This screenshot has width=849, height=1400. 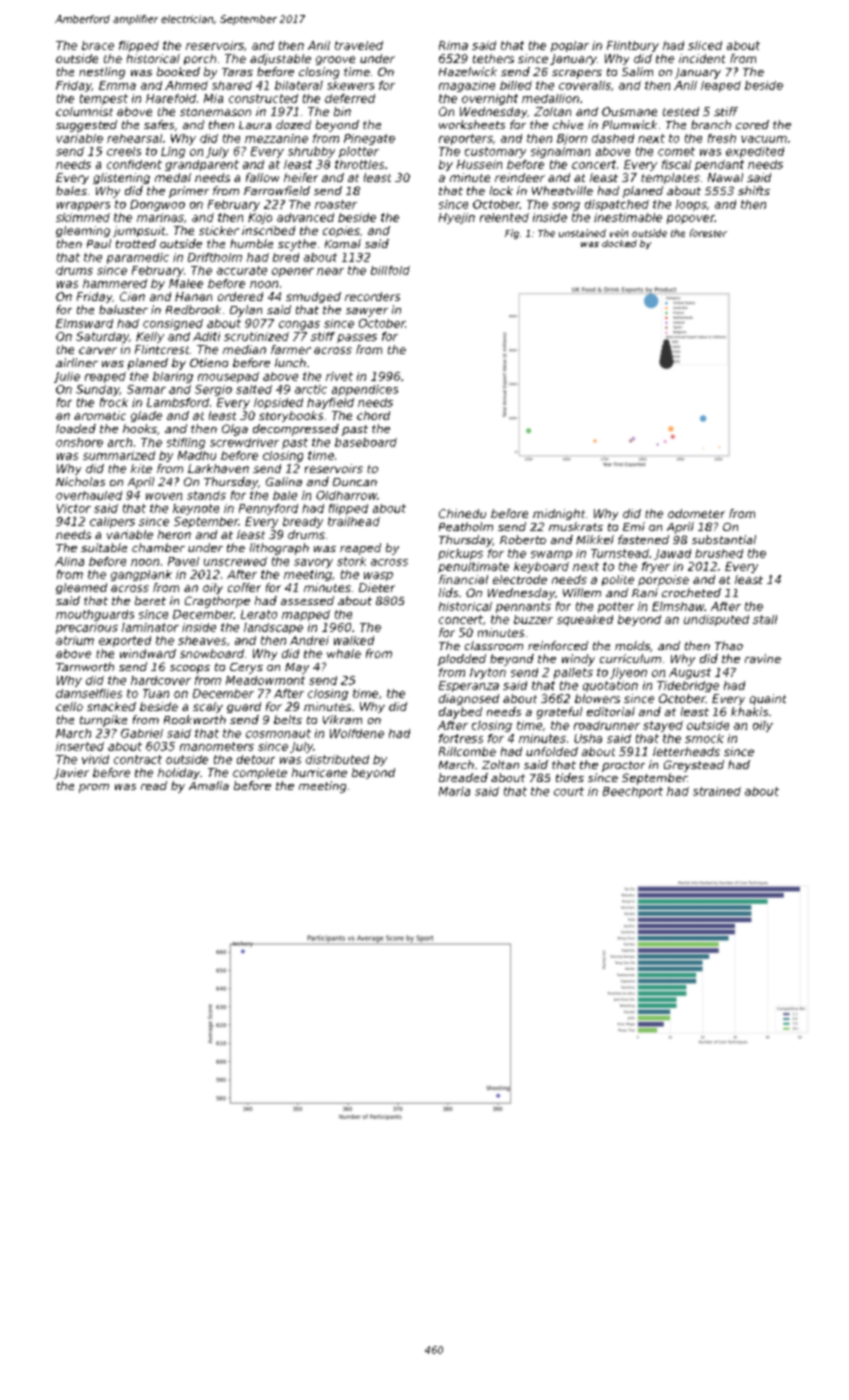 I want to click on Larkhaven, so click(x=218, y=468).
